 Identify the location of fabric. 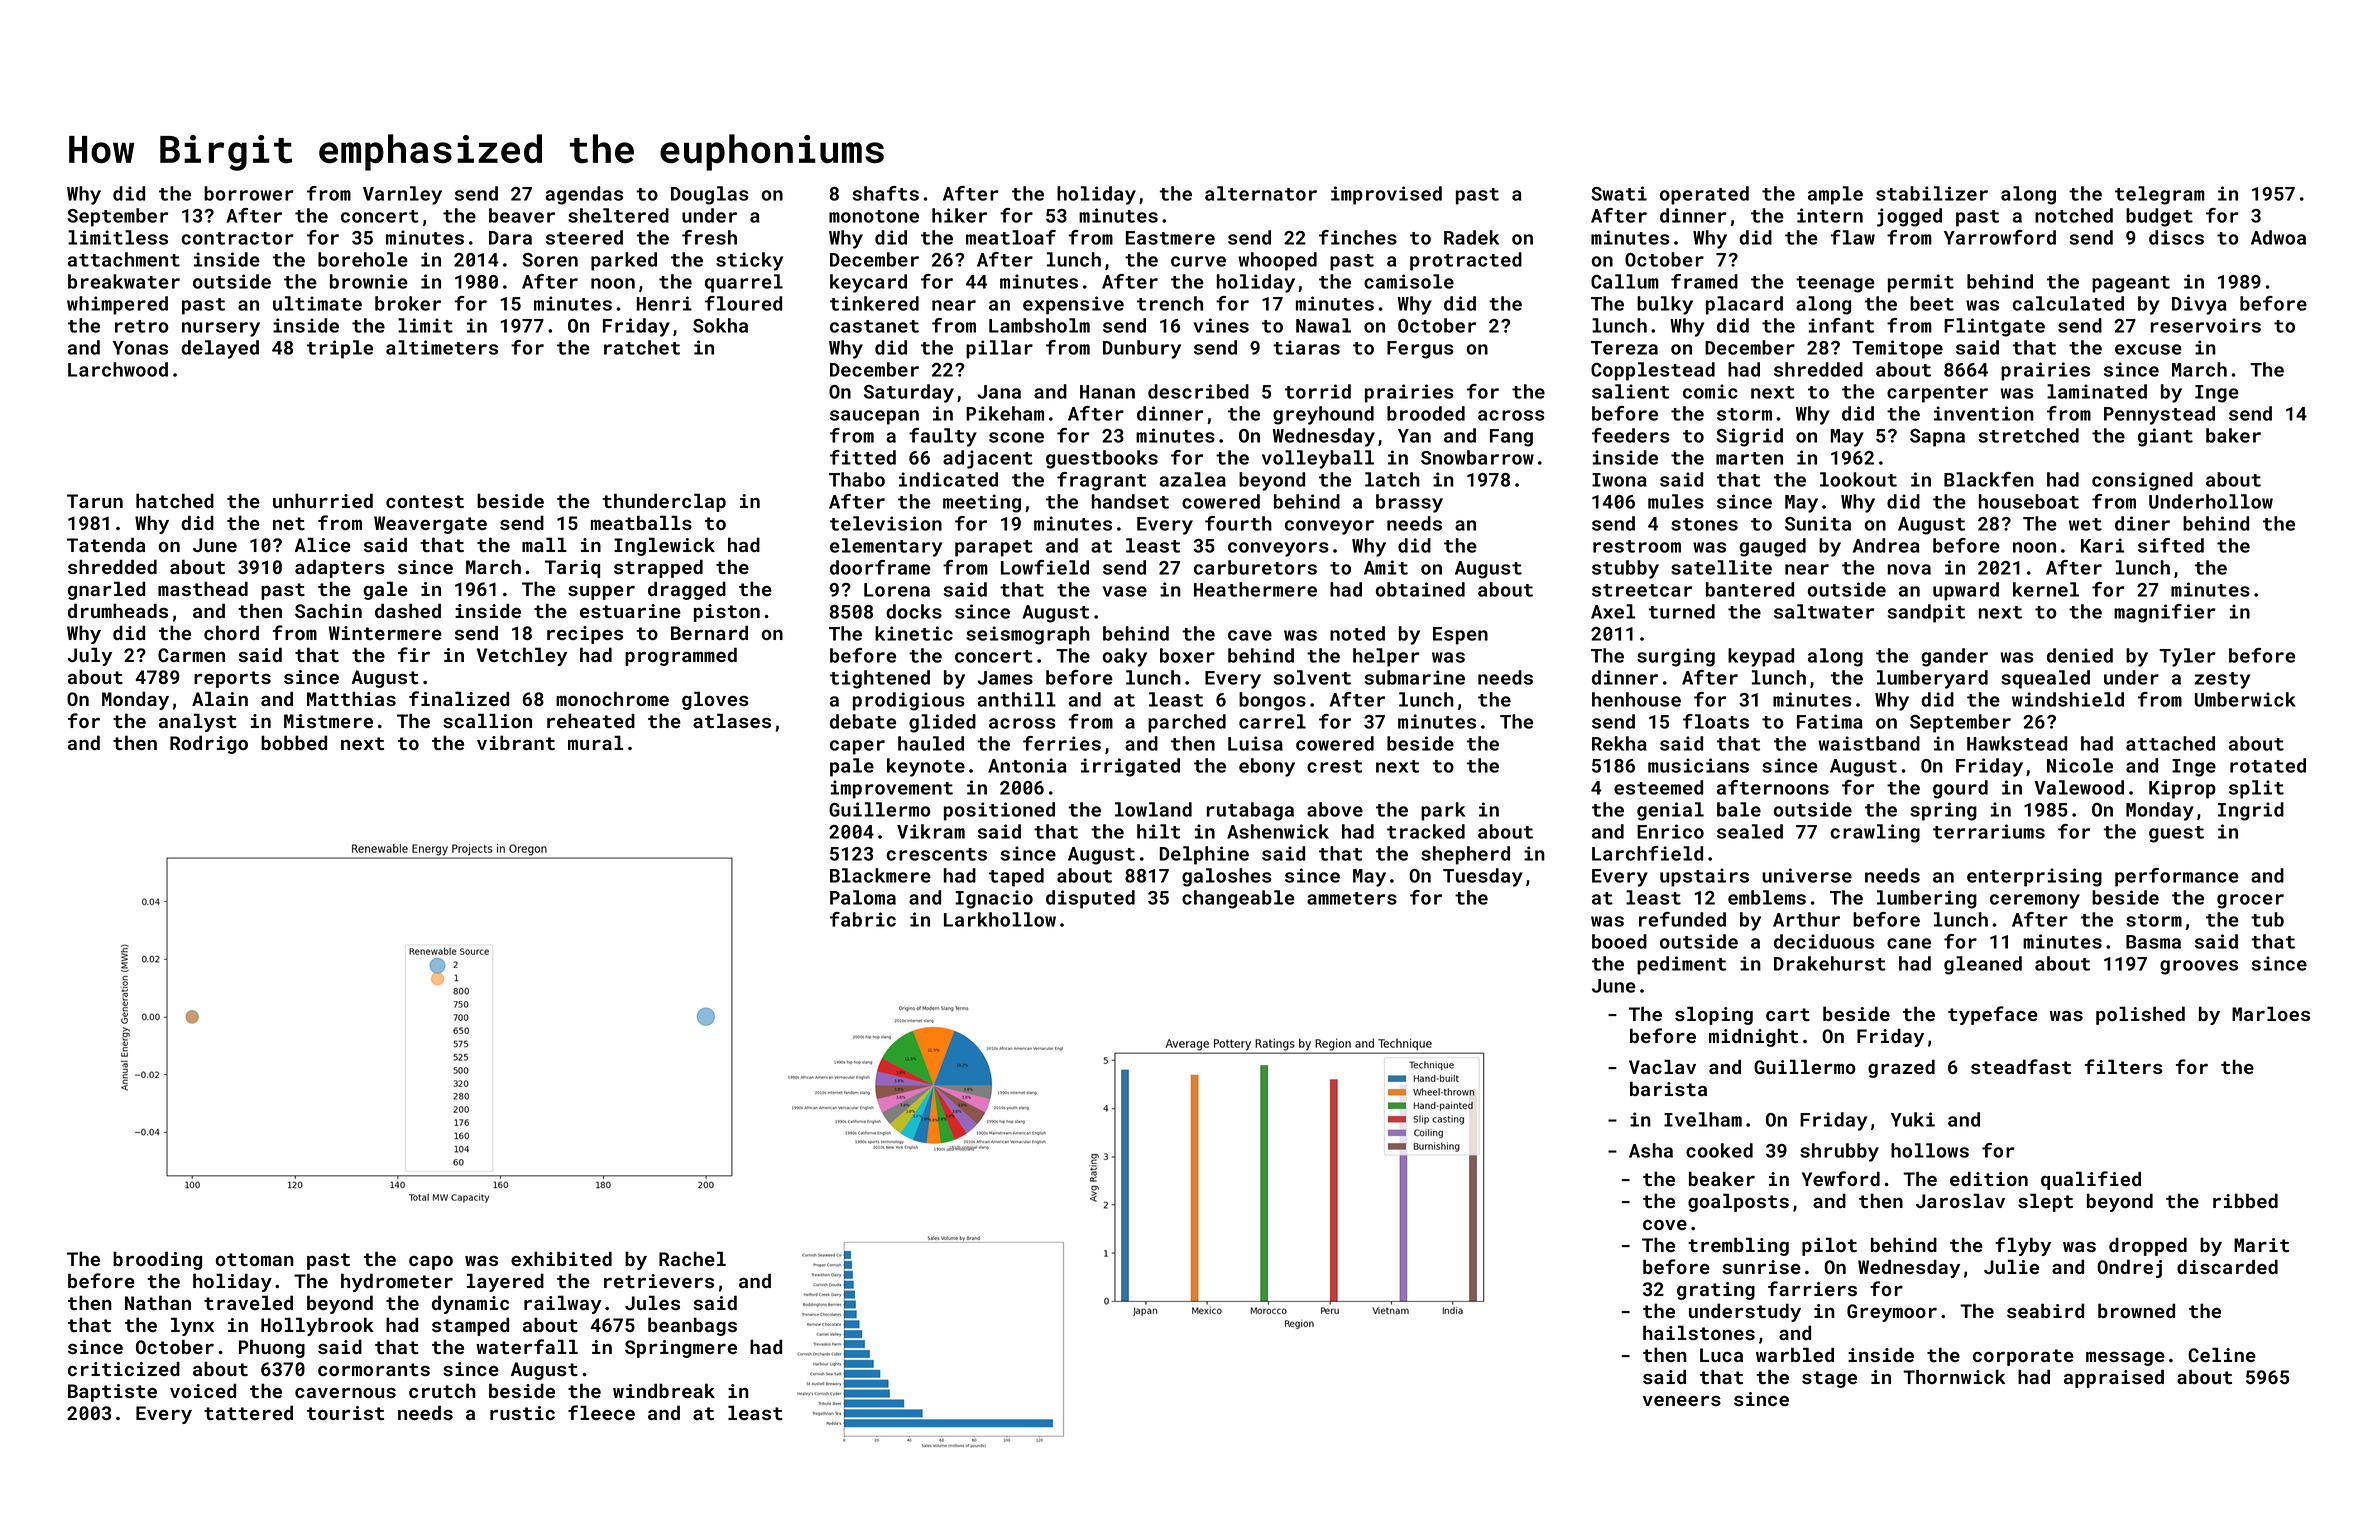
(863, 919).
